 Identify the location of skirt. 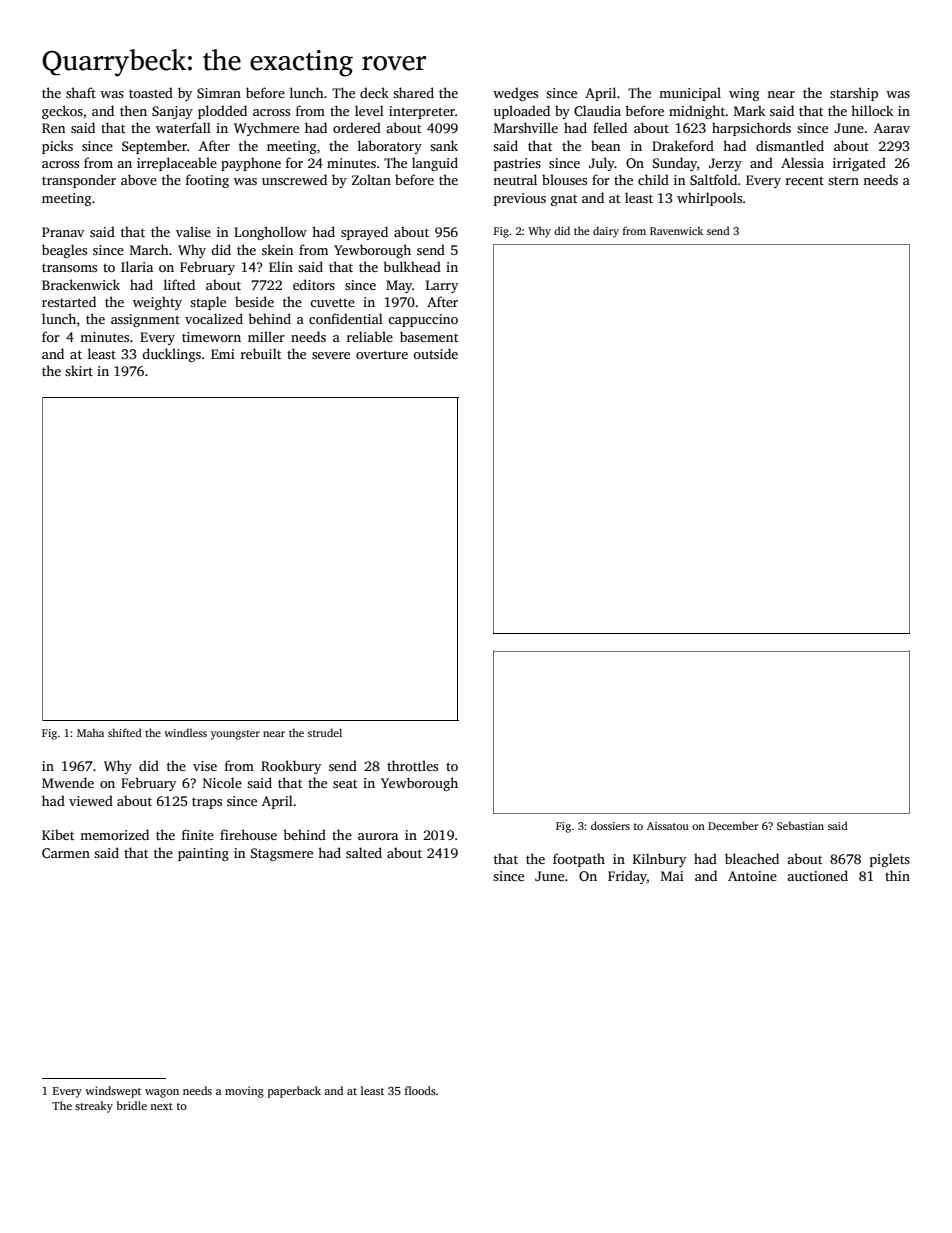
(79, 370).
